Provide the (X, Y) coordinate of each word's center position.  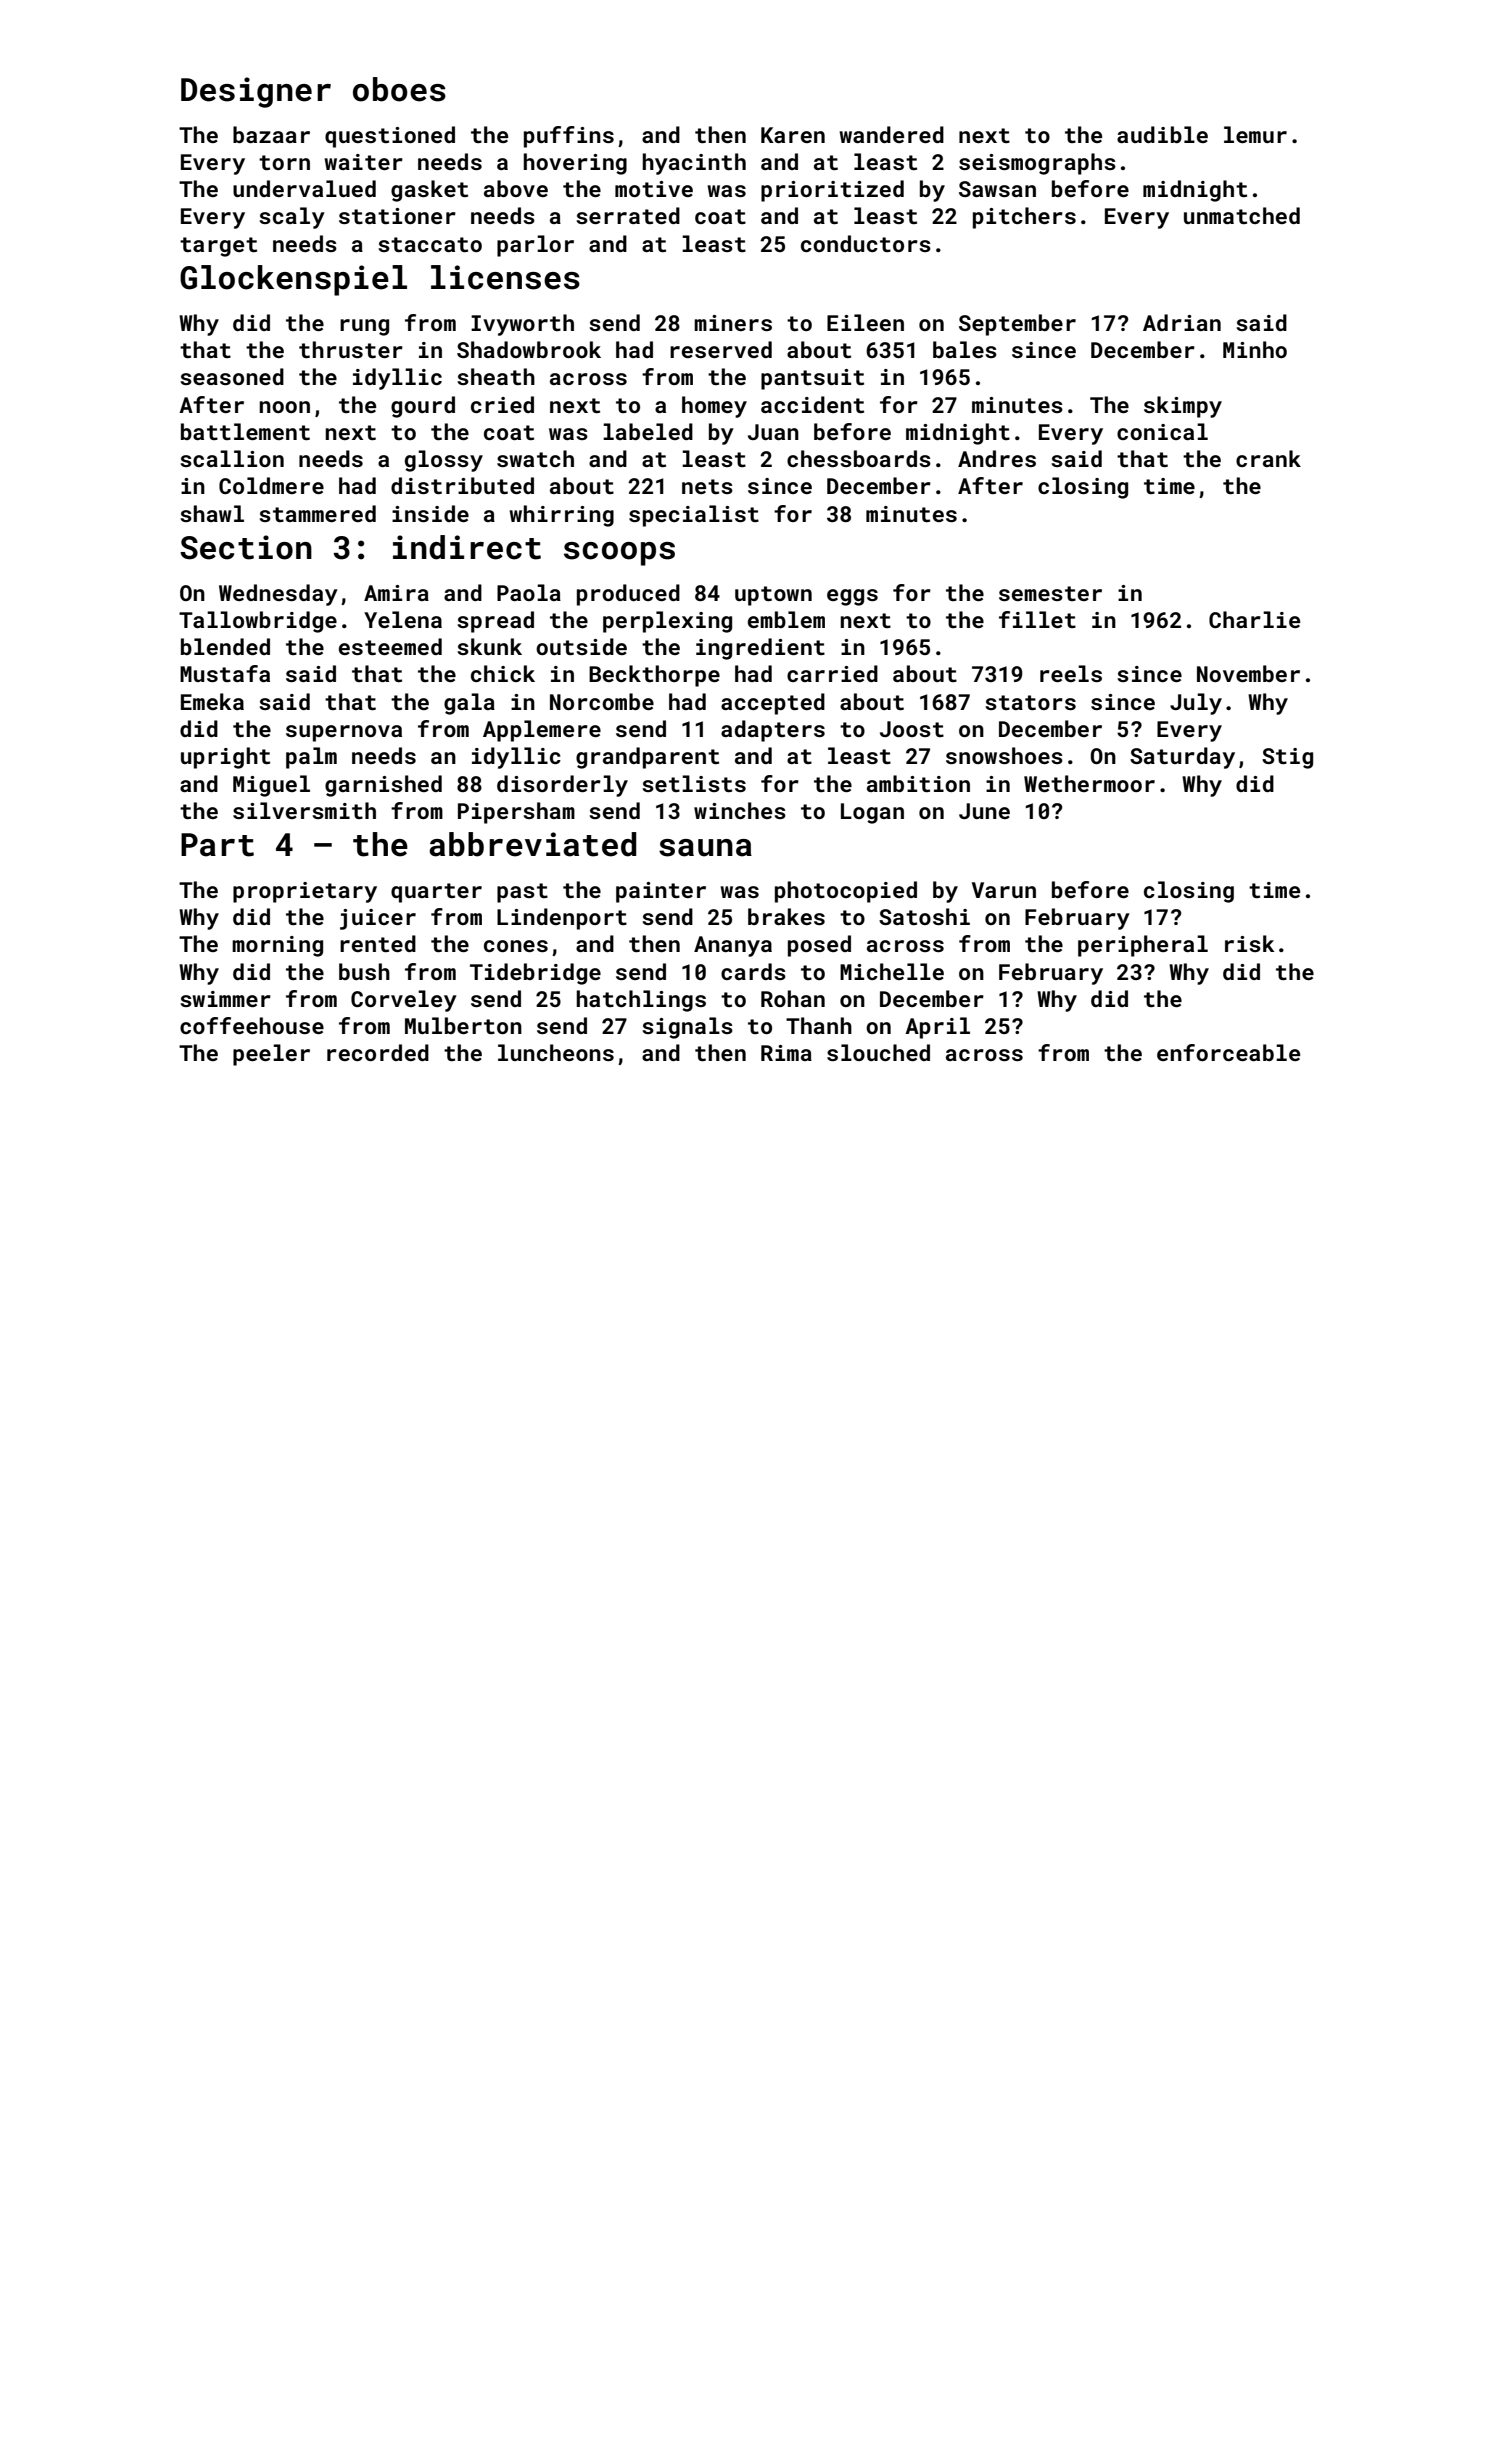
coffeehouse (252, 1025)
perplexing (667, 622)
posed (819, 946)
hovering (575, 164)
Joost (912, 729)
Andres (997, 458)
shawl (212, 513)
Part (217, 845)
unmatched (1242, 215)
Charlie (1254, 619)
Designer (256, 92)
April (937, 1028)
